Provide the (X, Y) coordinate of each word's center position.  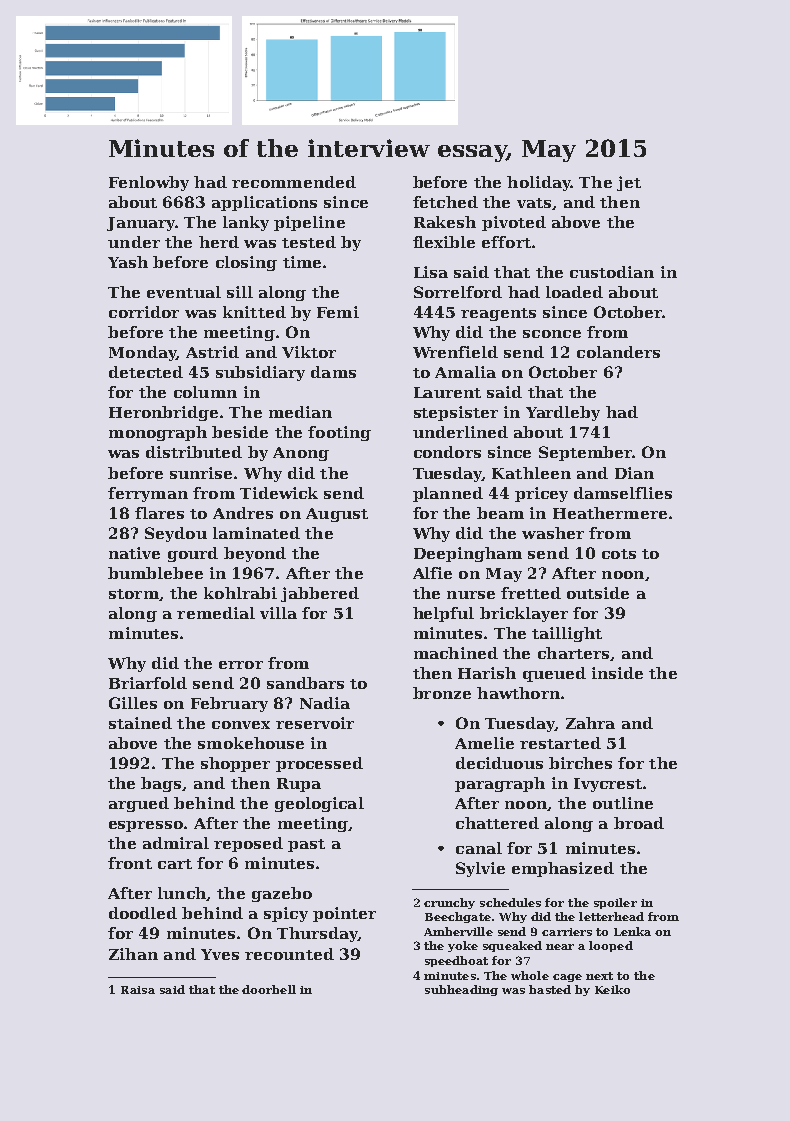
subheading (461, 990)
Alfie (432, 573)
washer (553, 533)
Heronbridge (163, 413)
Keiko (612, 989)
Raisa (138, 990)
